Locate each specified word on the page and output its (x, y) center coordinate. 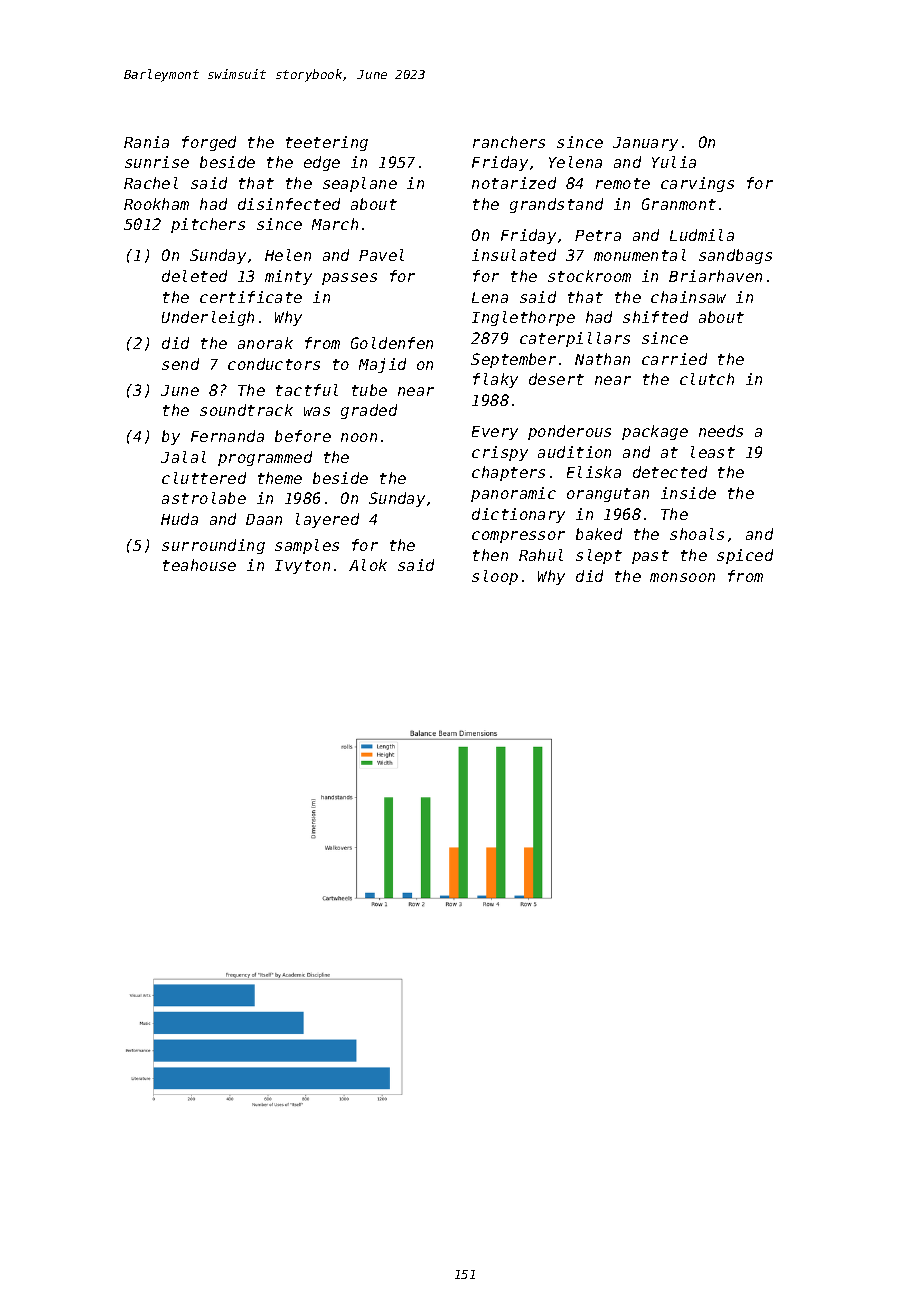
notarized (514, 183)
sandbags (735, 256)
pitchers (208, 225)
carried (674, 359)
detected (670, 472)
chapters (508, 473)
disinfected (289, 204)
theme (280, 478)
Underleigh (208, 318)
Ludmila (702, 235)
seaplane (360, 184)
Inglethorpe (523, 318)
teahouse (199, 565)
